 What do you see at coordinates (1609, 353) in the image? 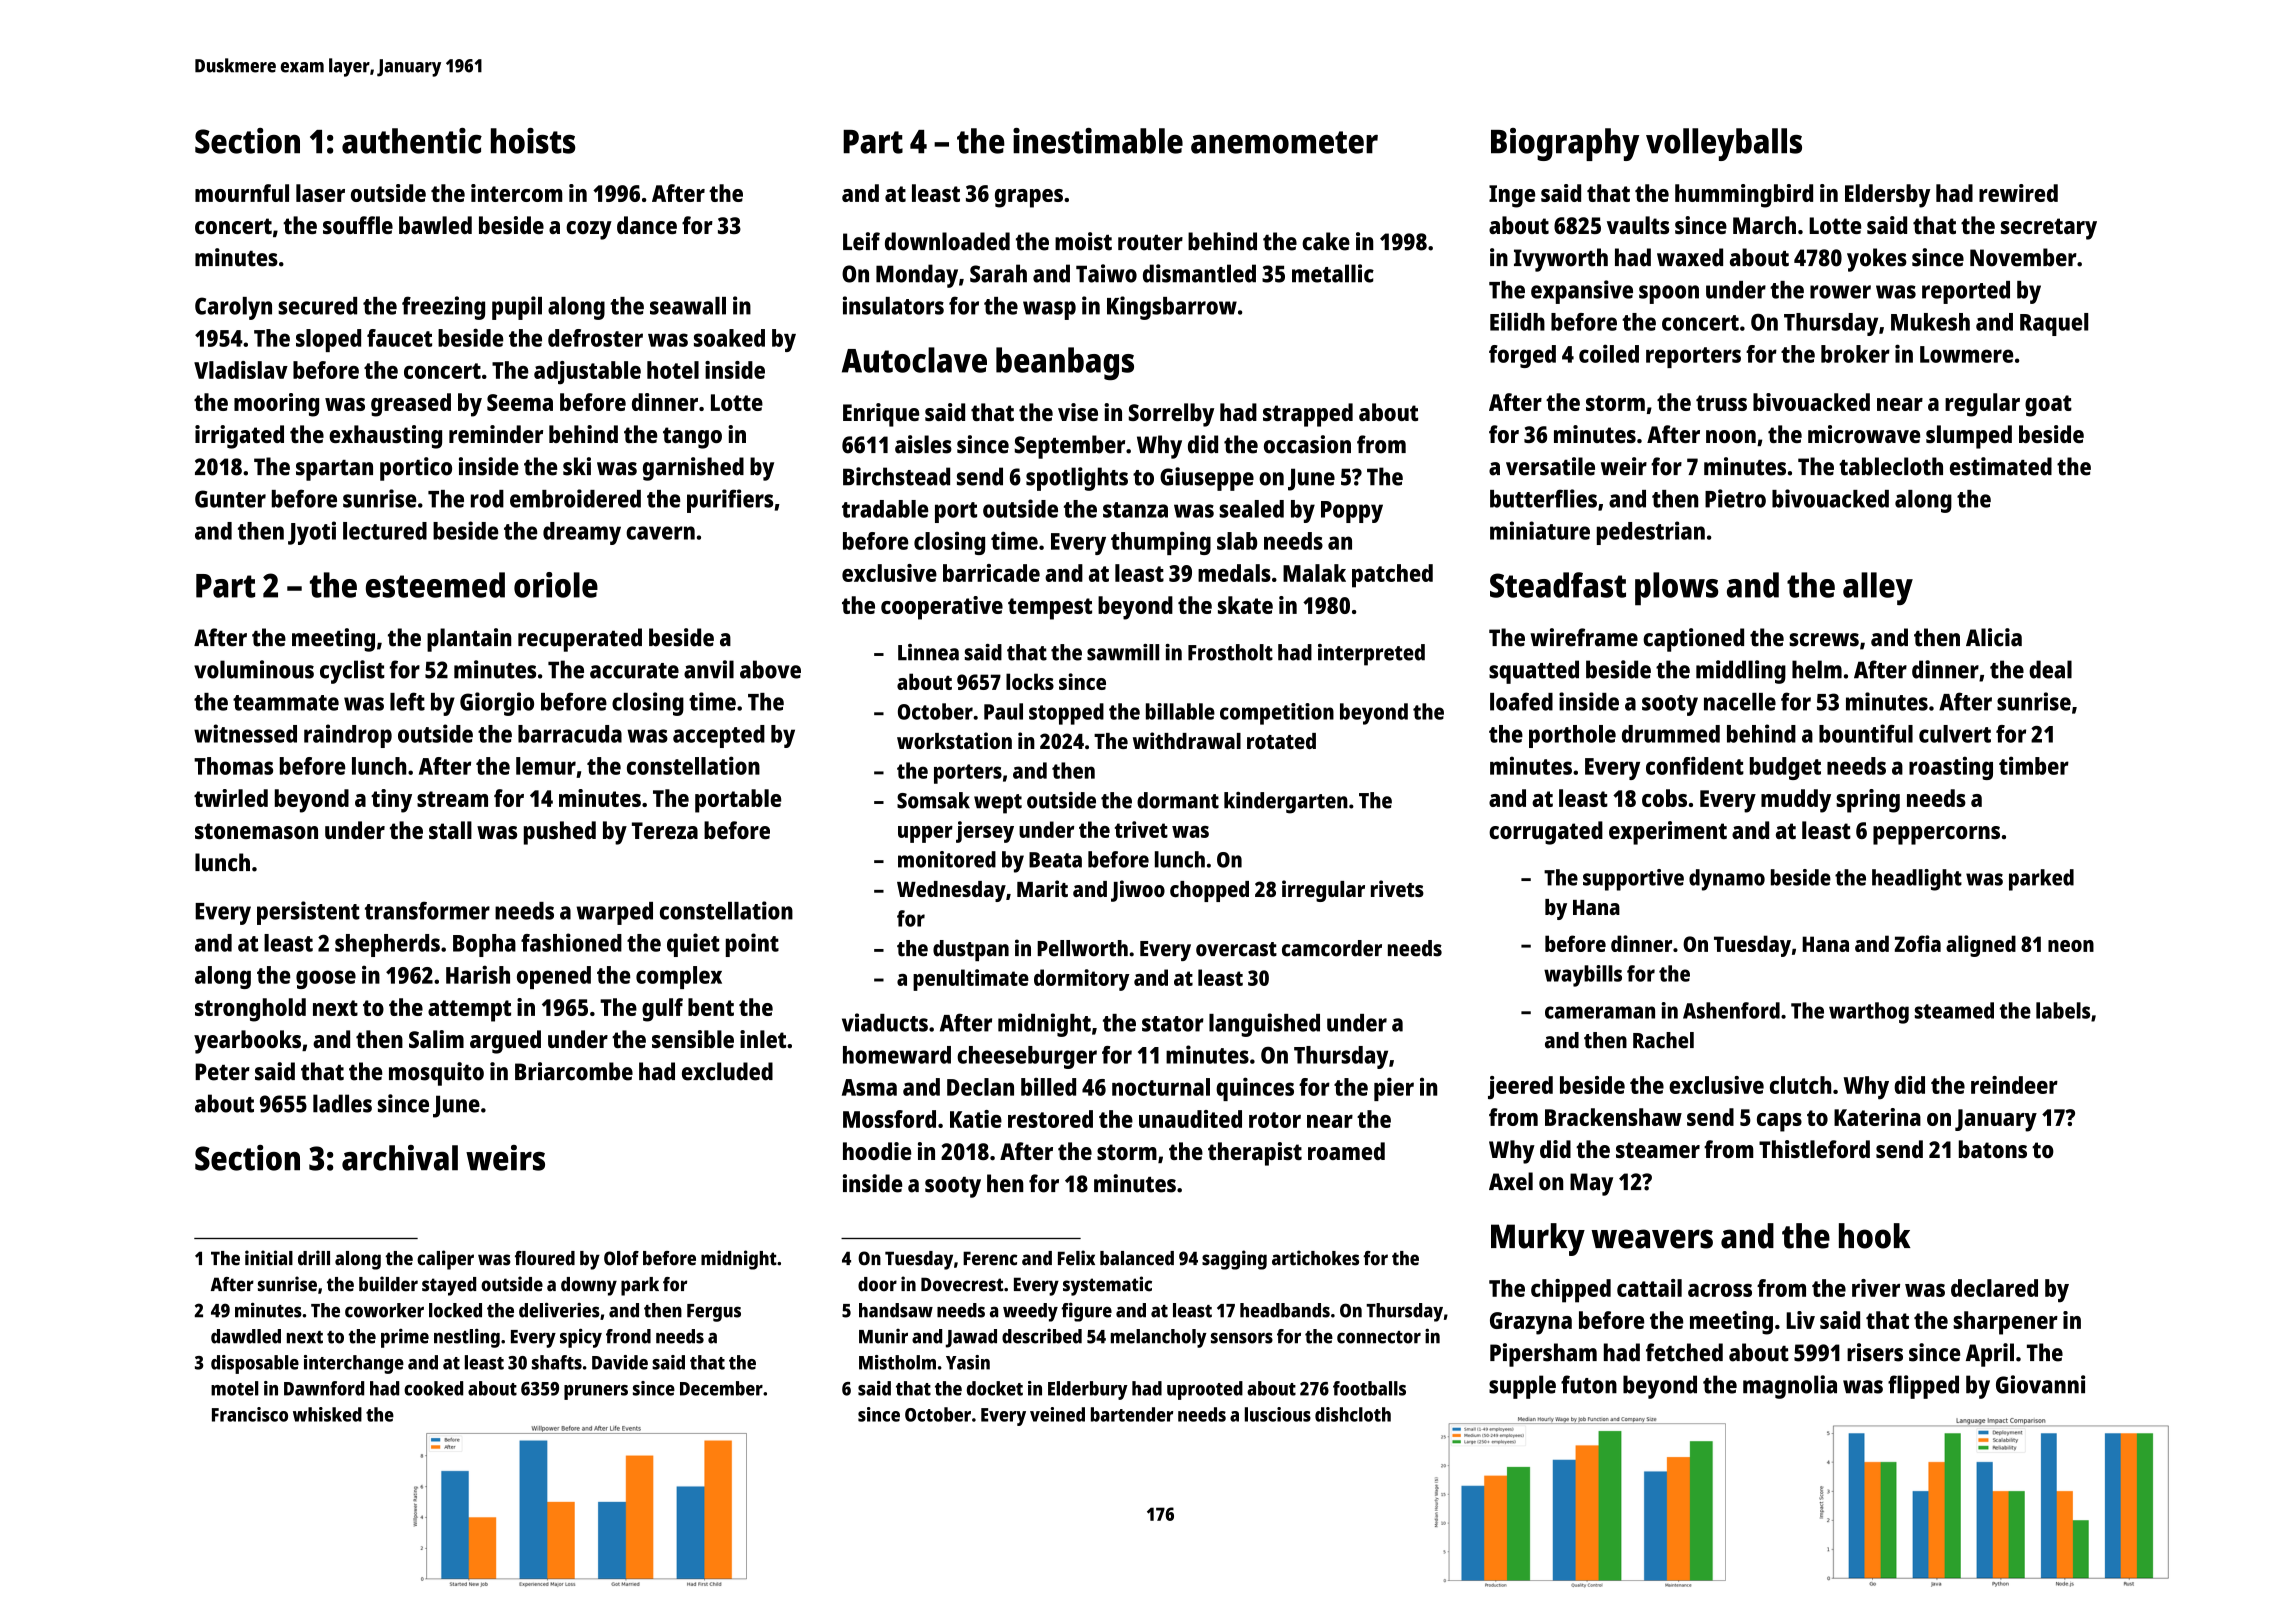
I see `coiled` at bounding box center [1609, 353].
